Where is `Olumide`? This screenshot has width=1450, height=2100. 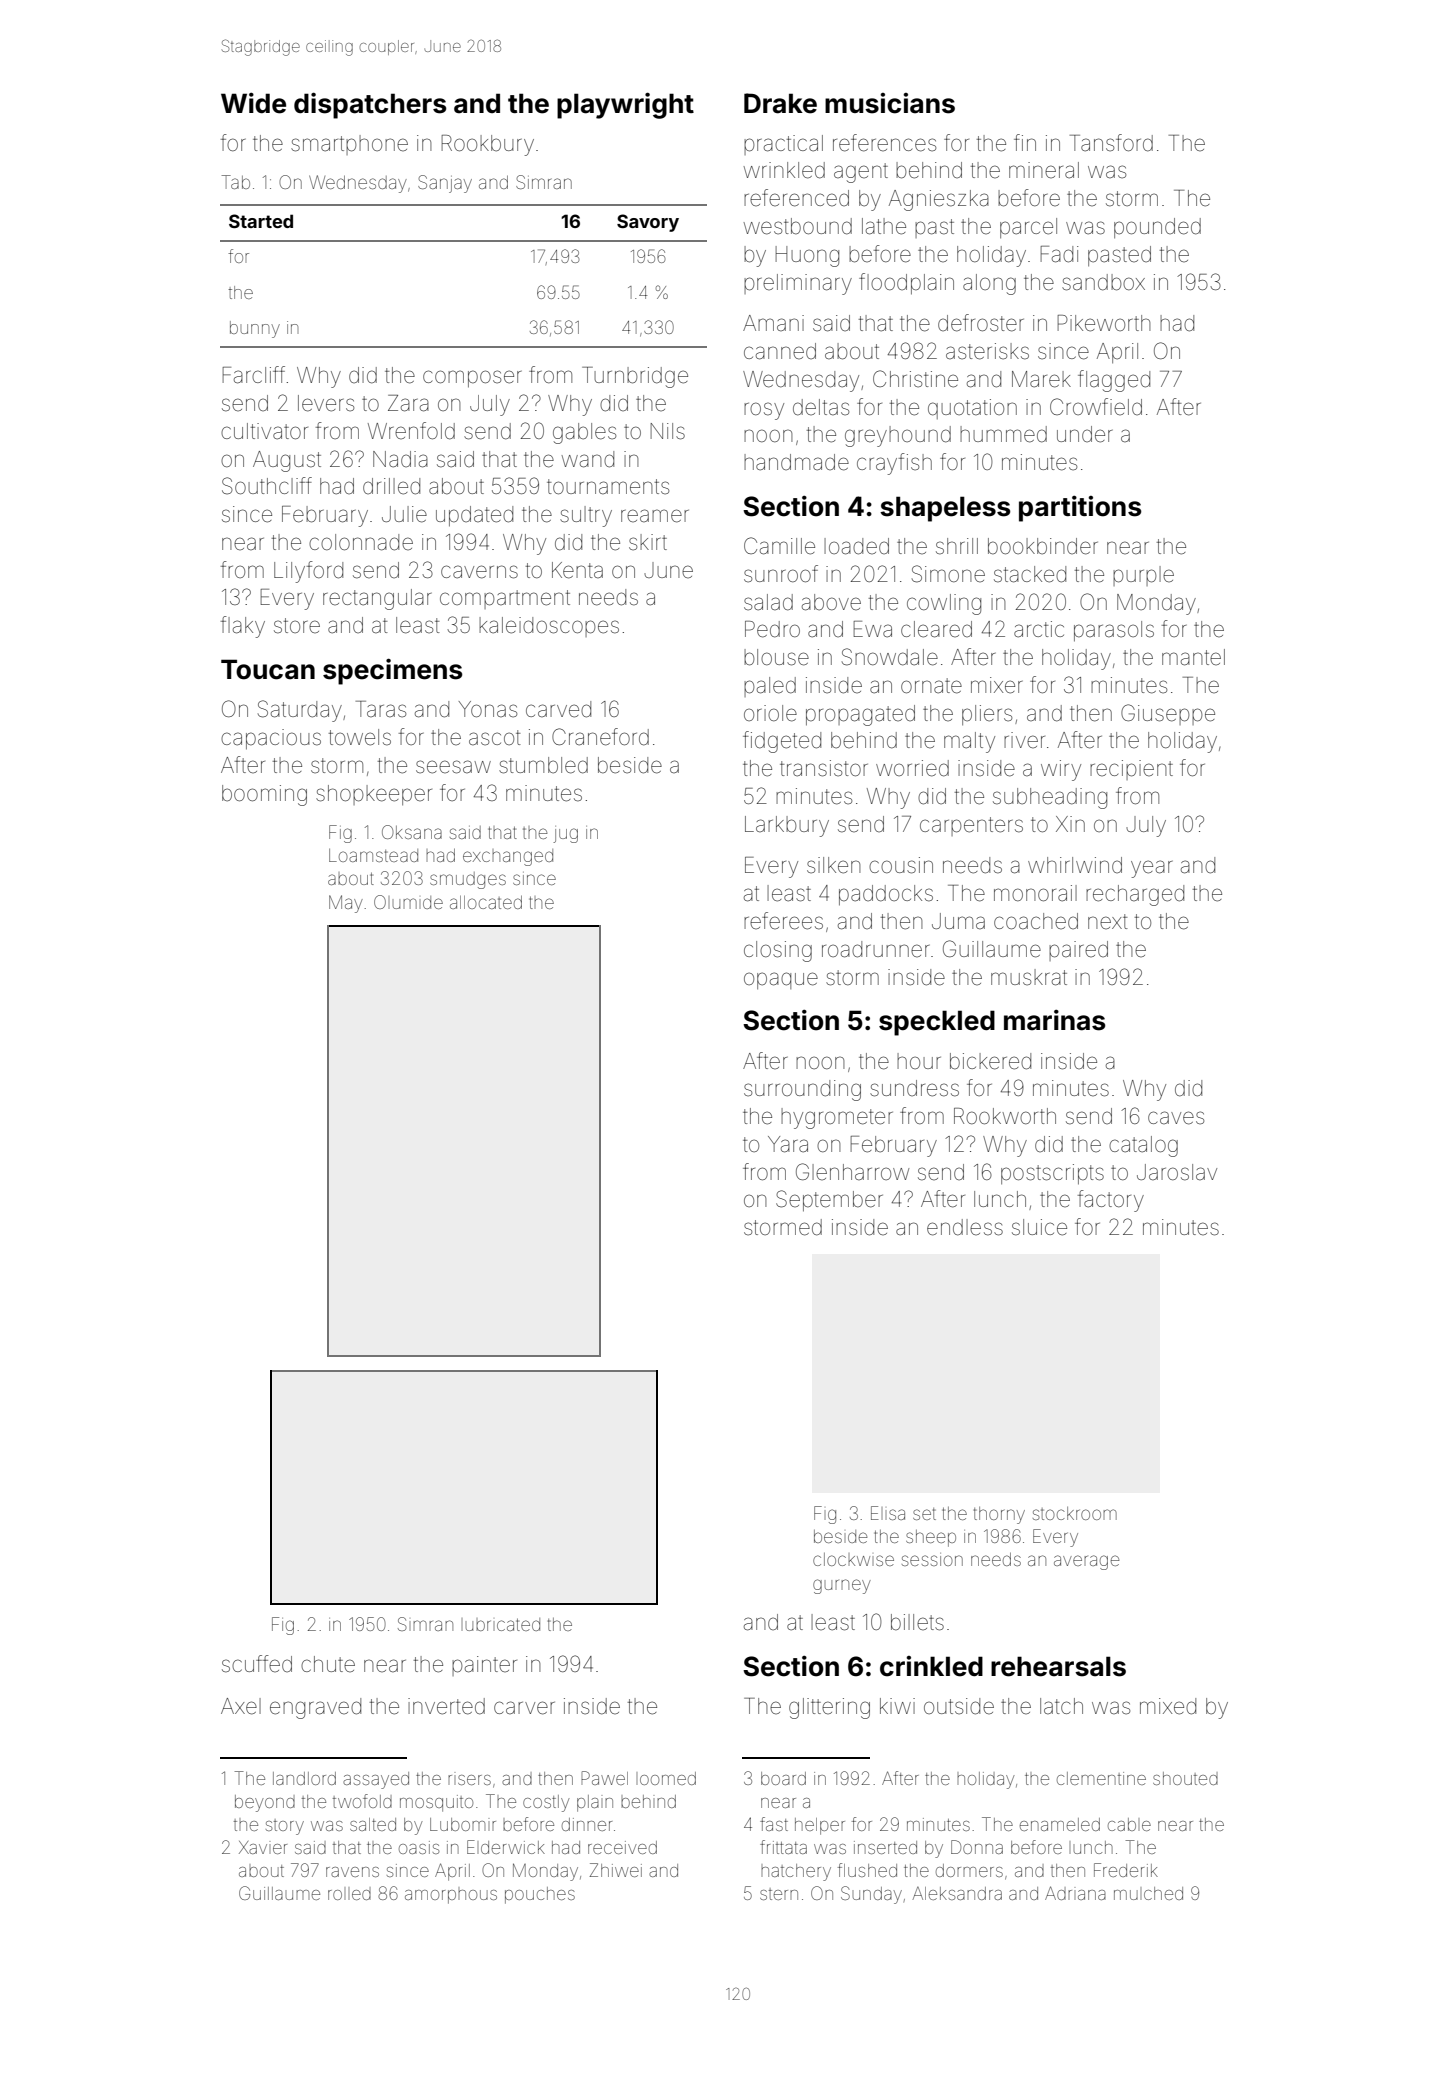
Olumide is located at coordinates (408, 902).
